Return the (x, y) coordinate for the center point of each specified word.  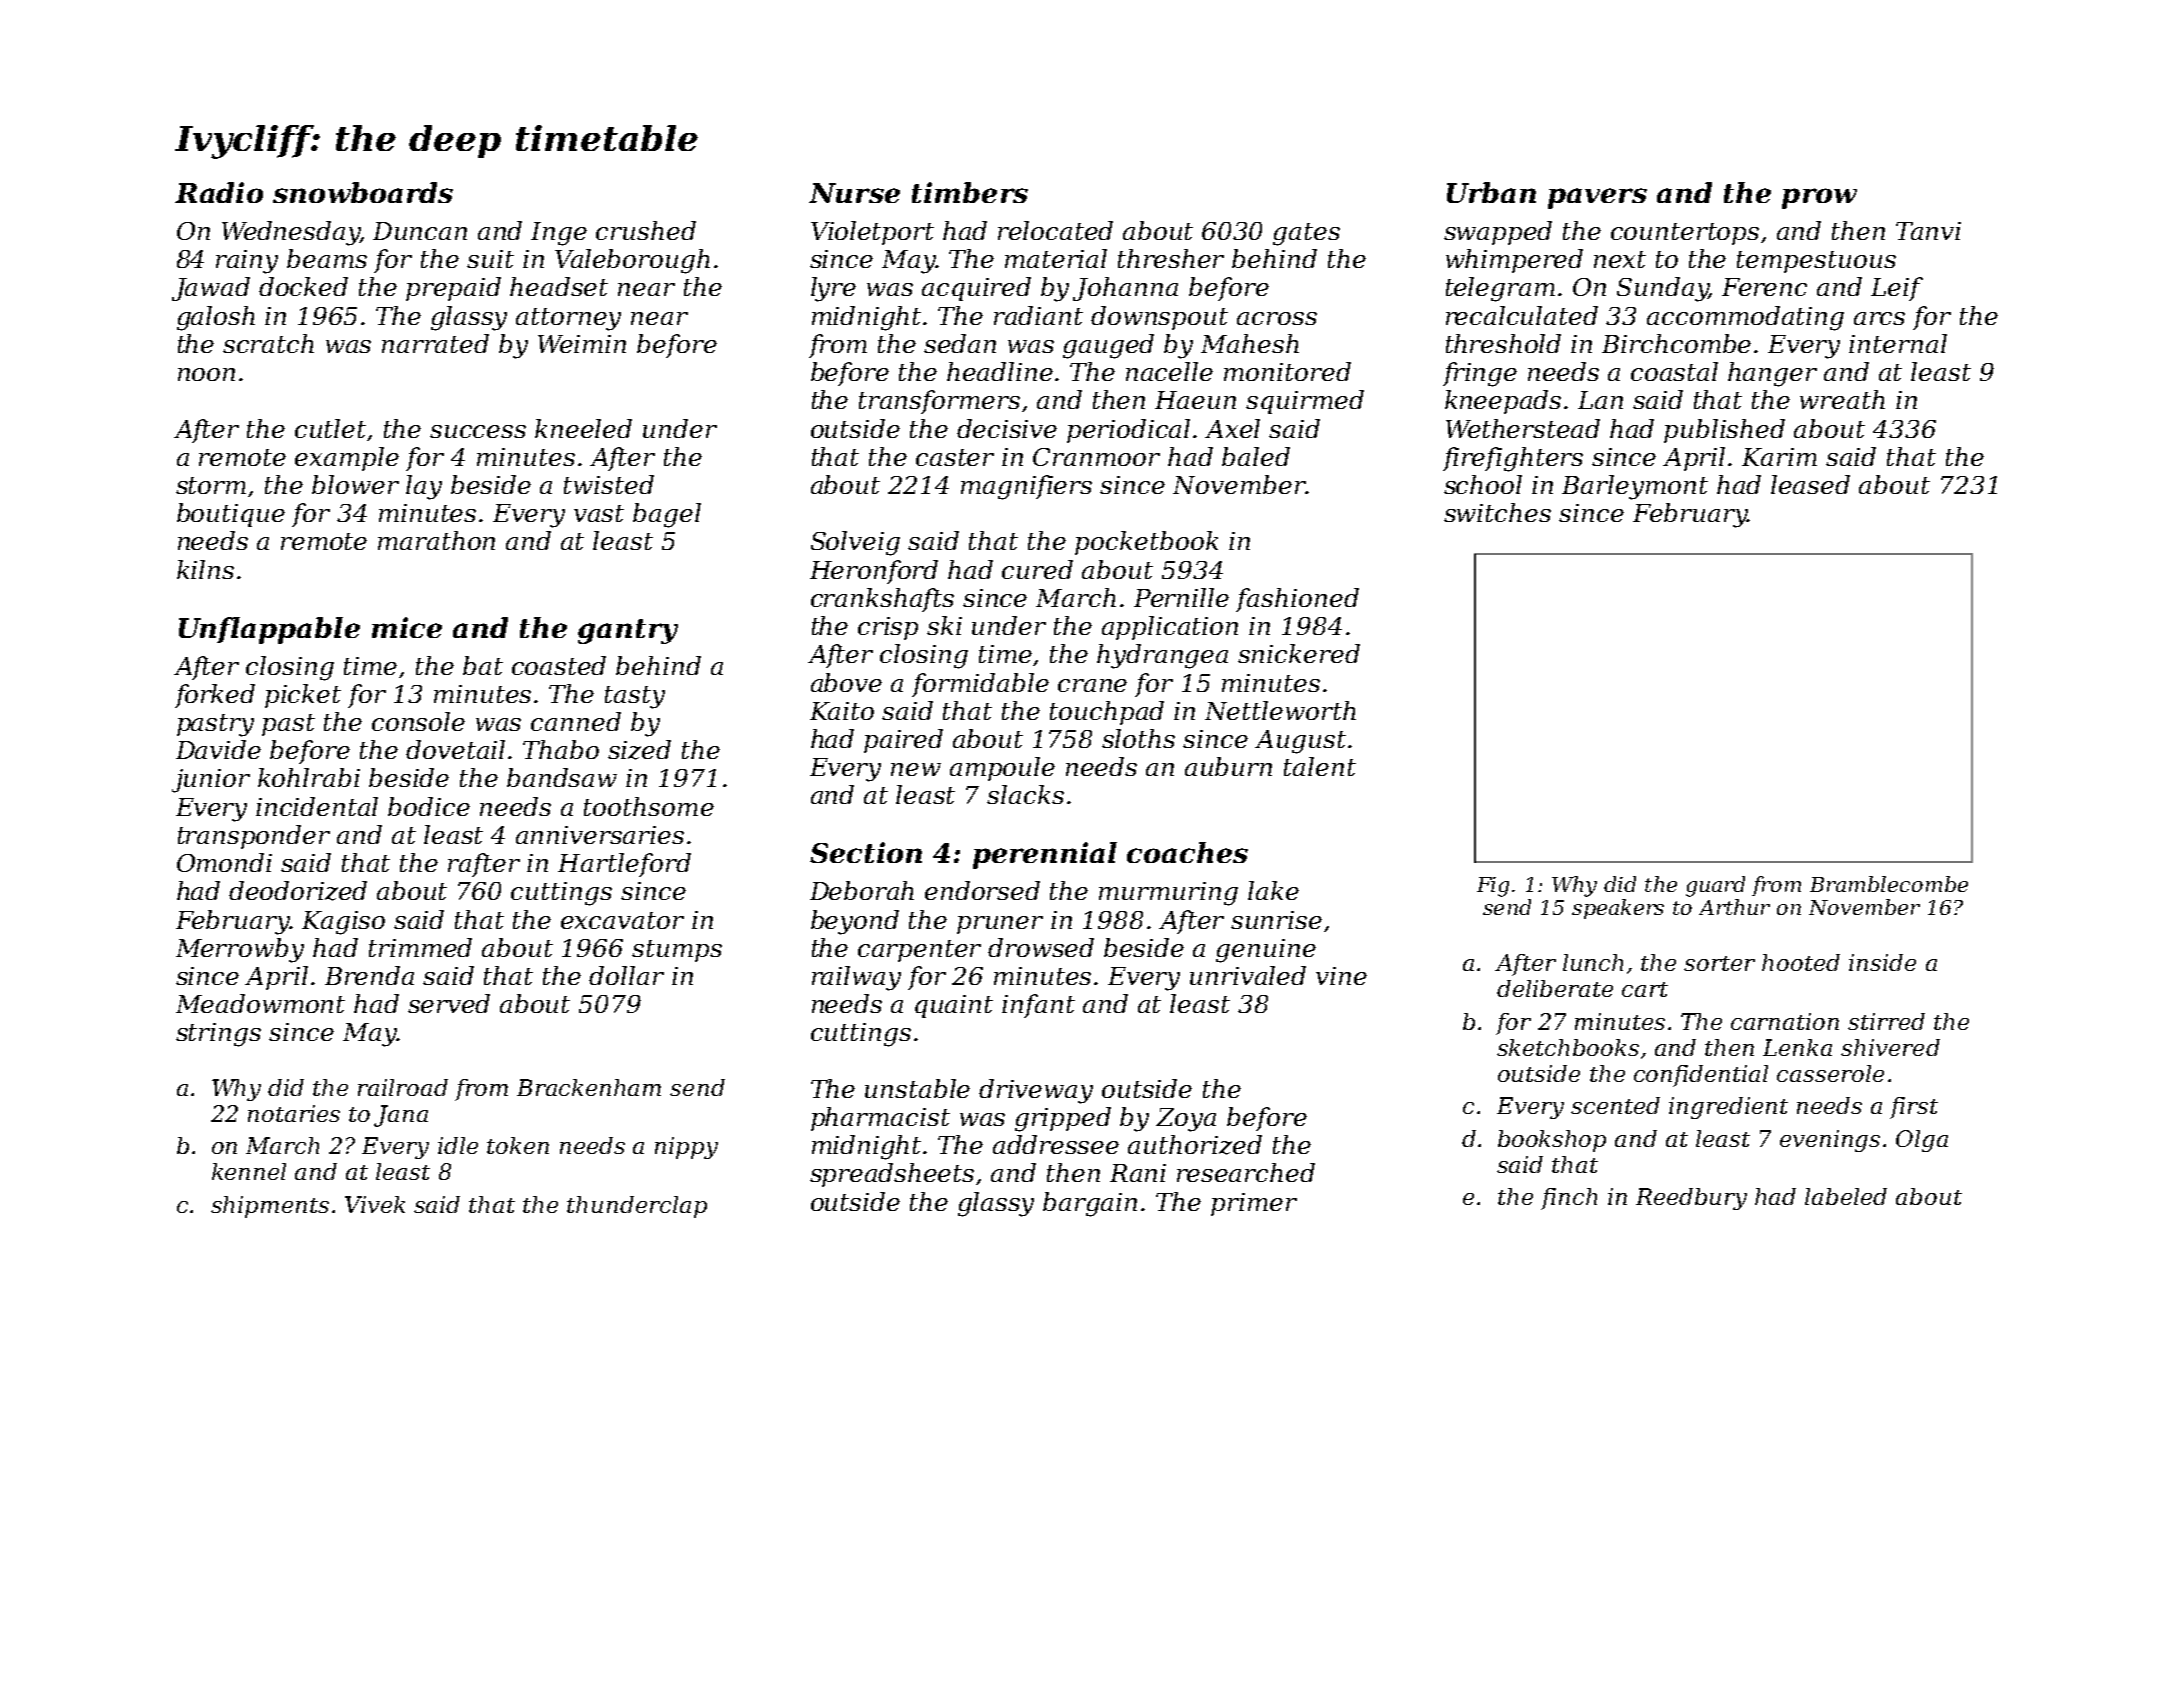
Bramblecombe (1889, 884)
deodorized (298, 891)
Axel (1232, 428)
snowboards (363, 192)
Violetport (872, 233)
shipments (270, 1207)
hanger (1772, 374)
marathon (436, 540)
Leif (1897, 289)
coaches (1187, 852)
